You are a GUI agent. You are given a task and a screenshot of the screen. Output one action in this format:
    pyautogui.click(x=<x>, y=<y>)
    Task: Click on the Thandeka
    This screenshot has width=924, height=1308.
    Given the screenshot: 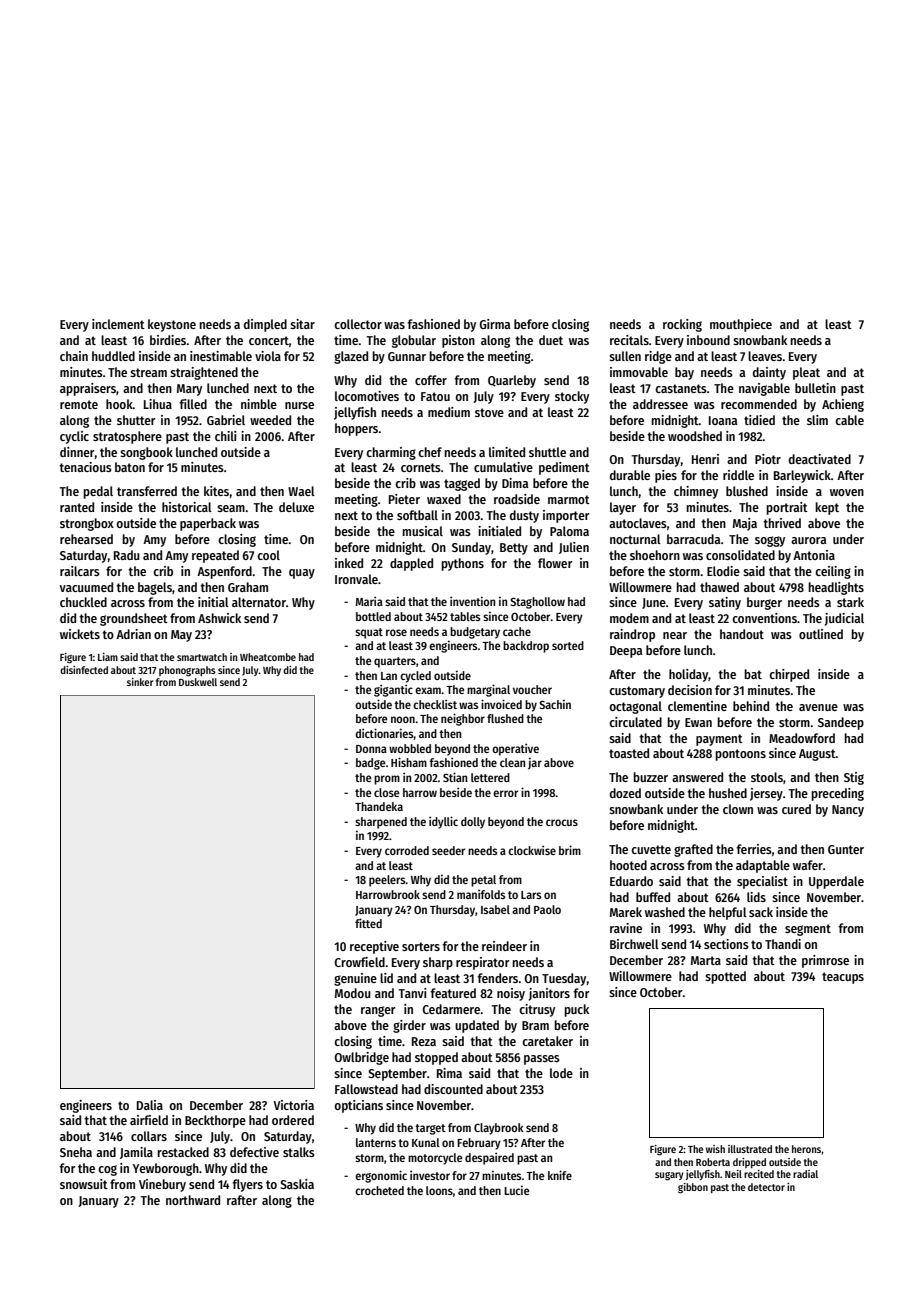 What is the action you would take?
    pyautogui.click(x=379, y=806)
